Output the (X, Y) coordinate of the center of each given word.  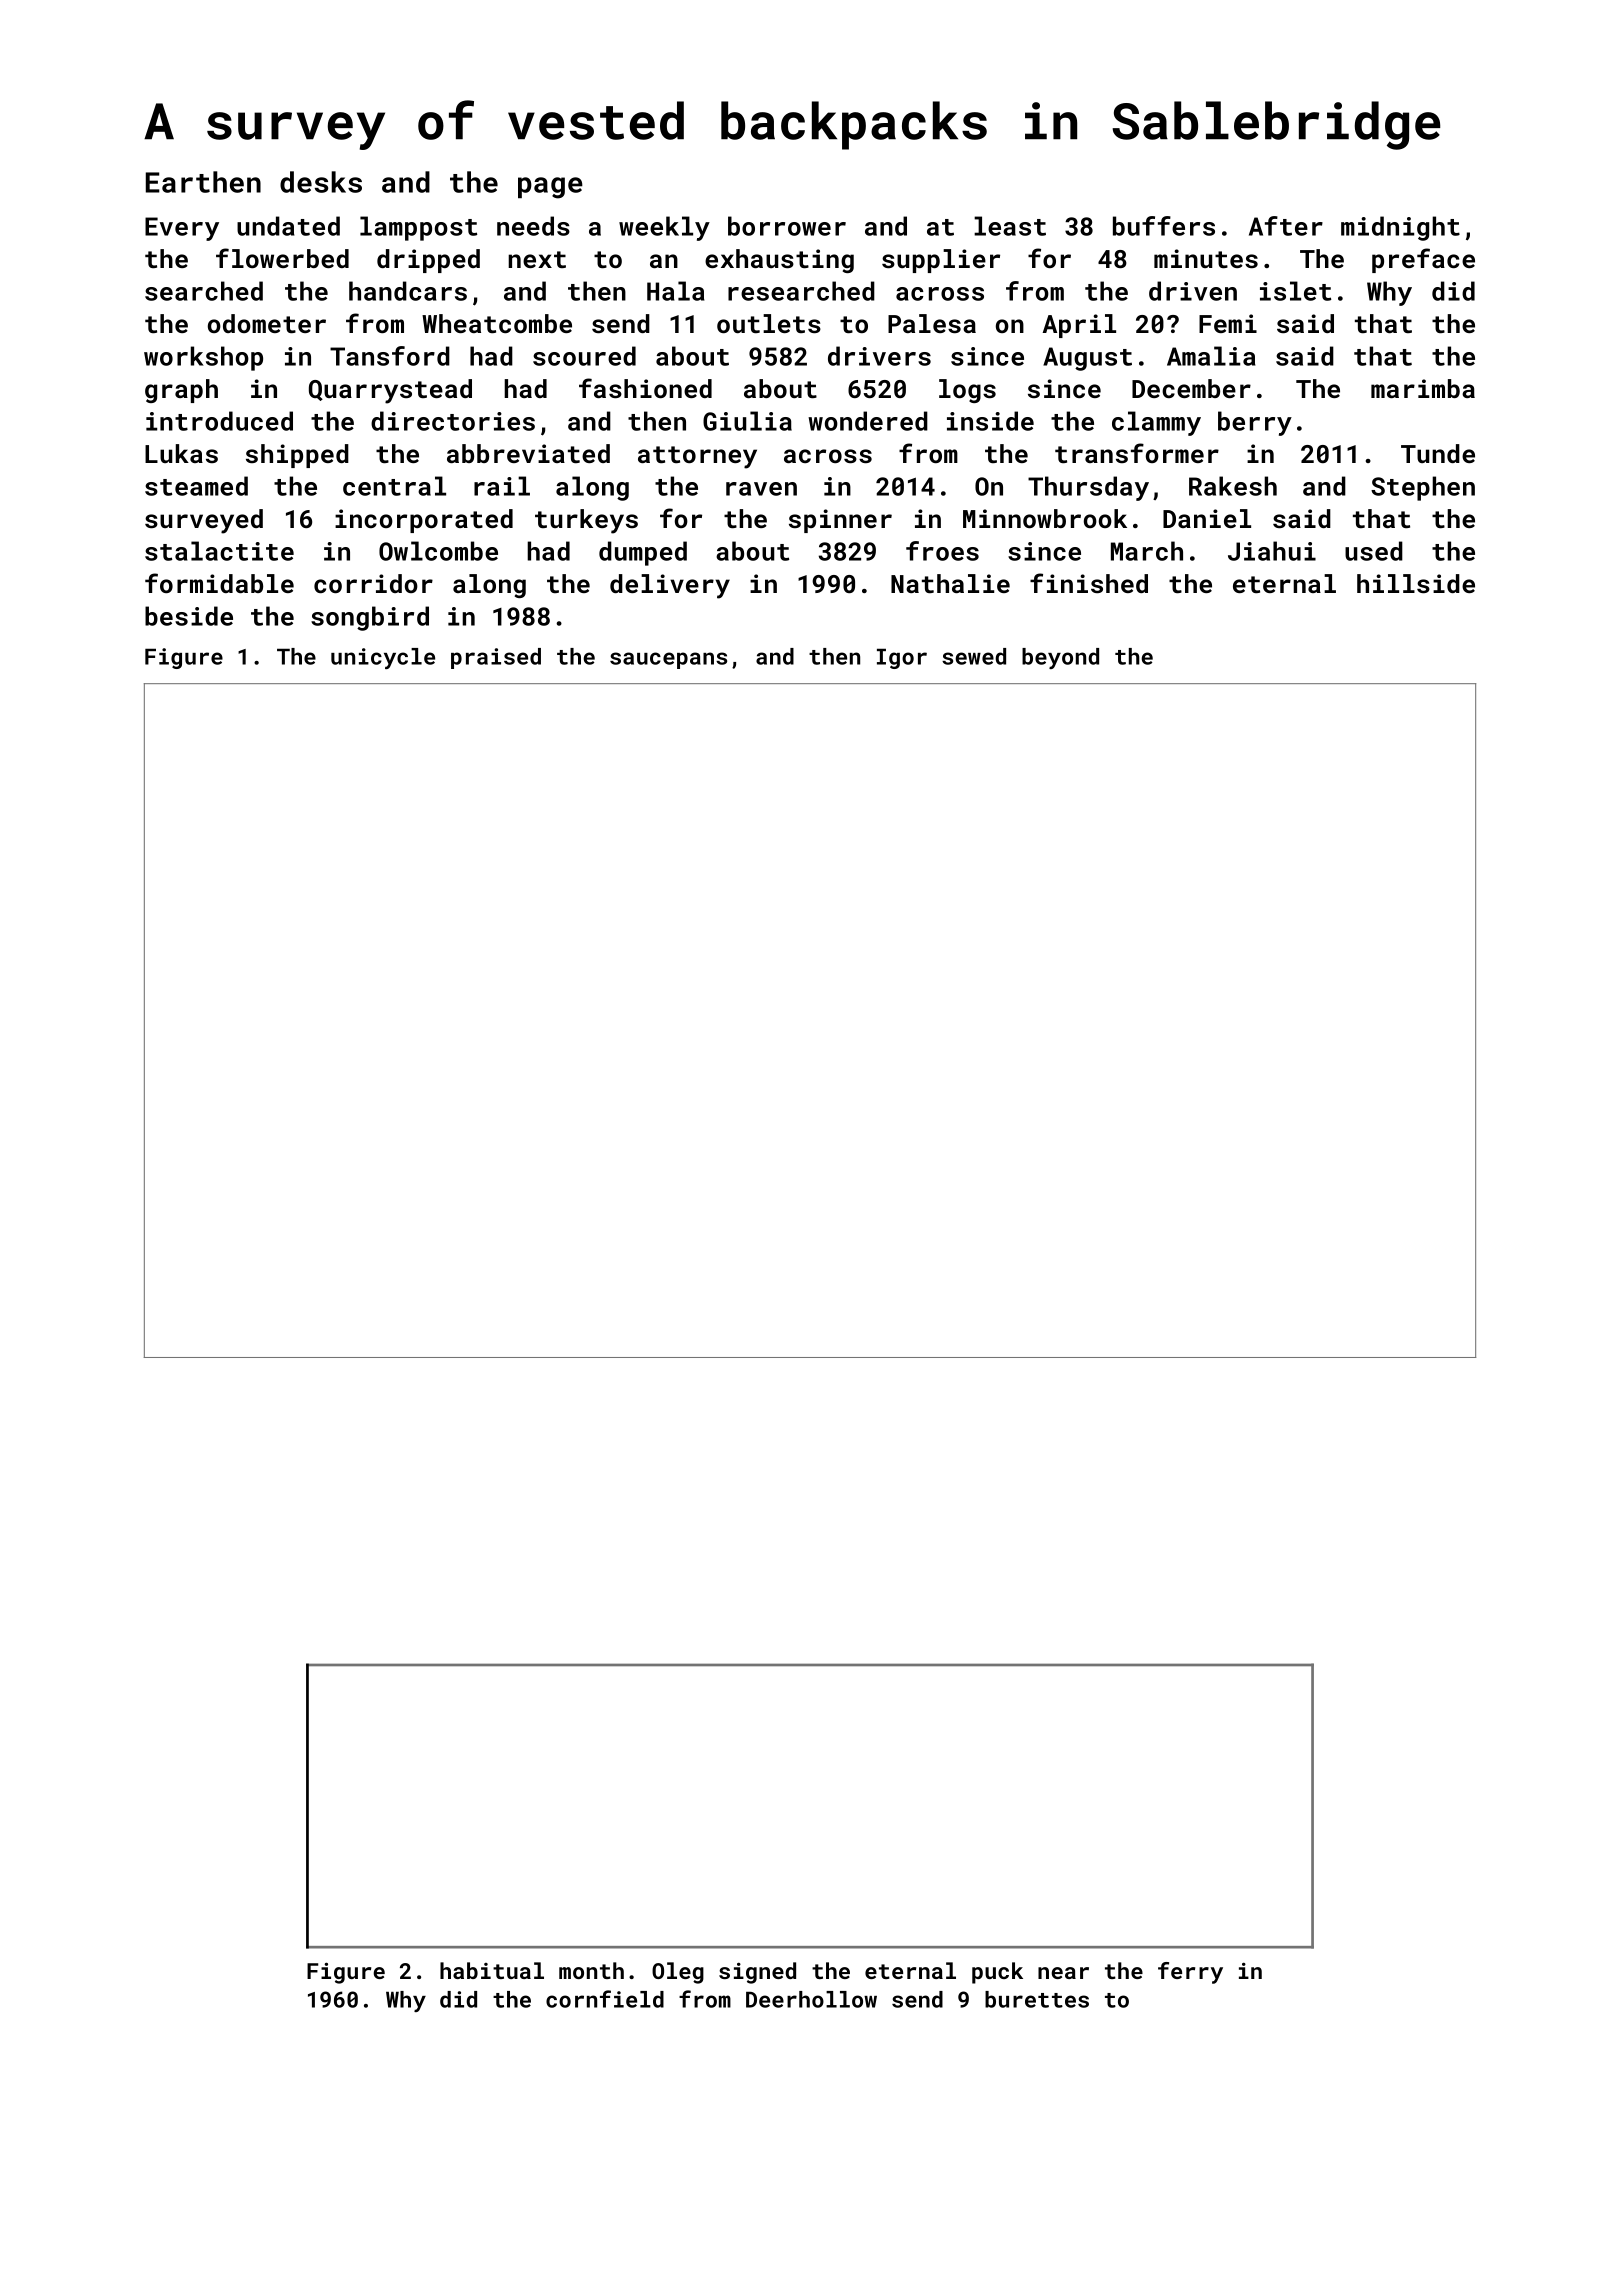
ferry (1190, 1973)
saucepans (668, 660)
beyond (1060, 658)
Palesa (932, 323)
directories (453, 421)
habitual (492, 1970)
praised (496, 658)
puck (997, 1973)
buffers (1164, 226)
